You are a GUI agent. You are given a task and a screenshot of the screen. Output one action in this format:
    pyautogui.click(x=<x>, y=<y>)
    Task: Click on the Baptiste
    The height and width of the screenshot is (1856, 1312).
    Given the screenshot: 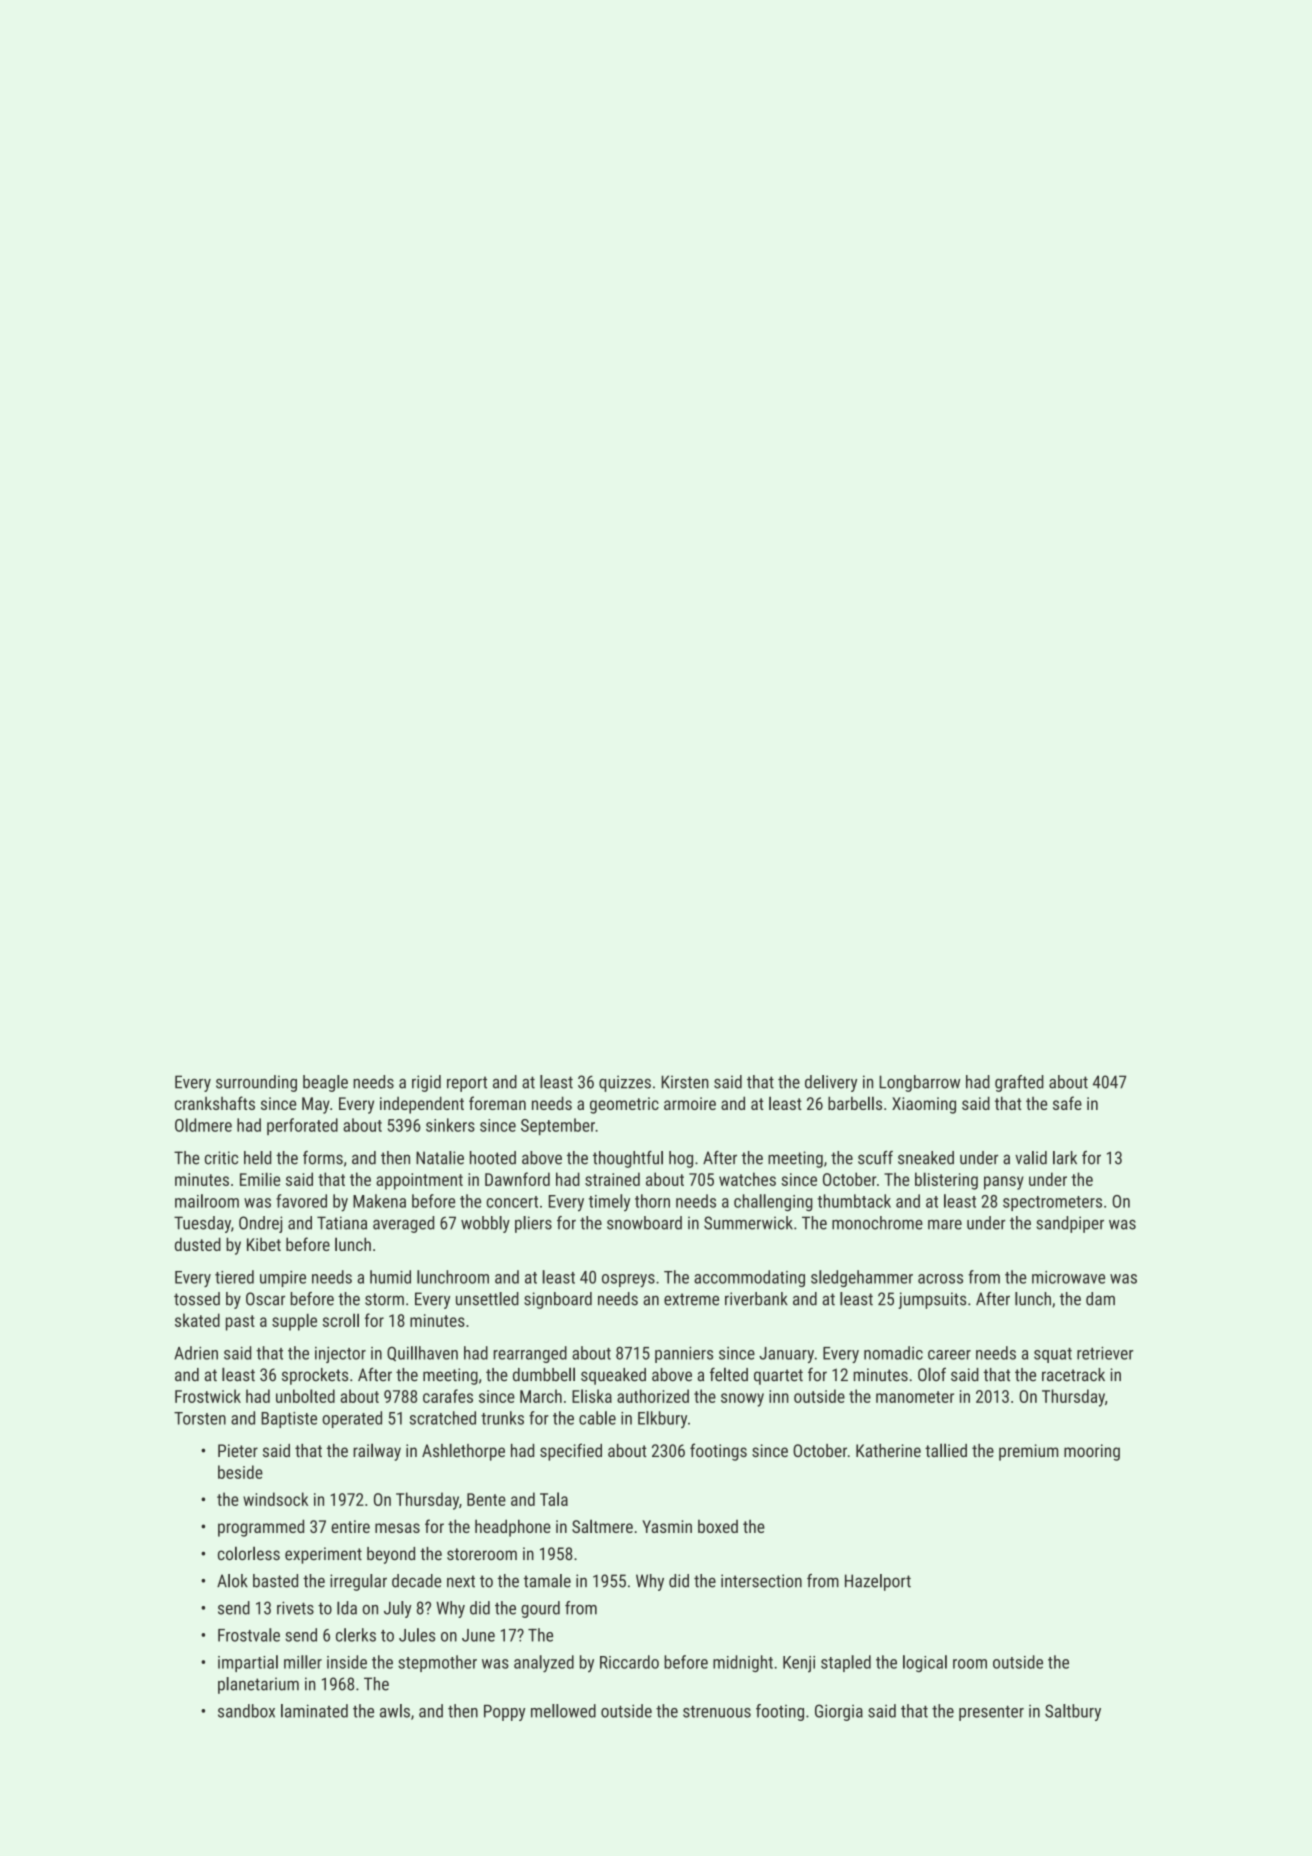 What is the action you would take?
    pyautogui.click(x=289, y=1420)
